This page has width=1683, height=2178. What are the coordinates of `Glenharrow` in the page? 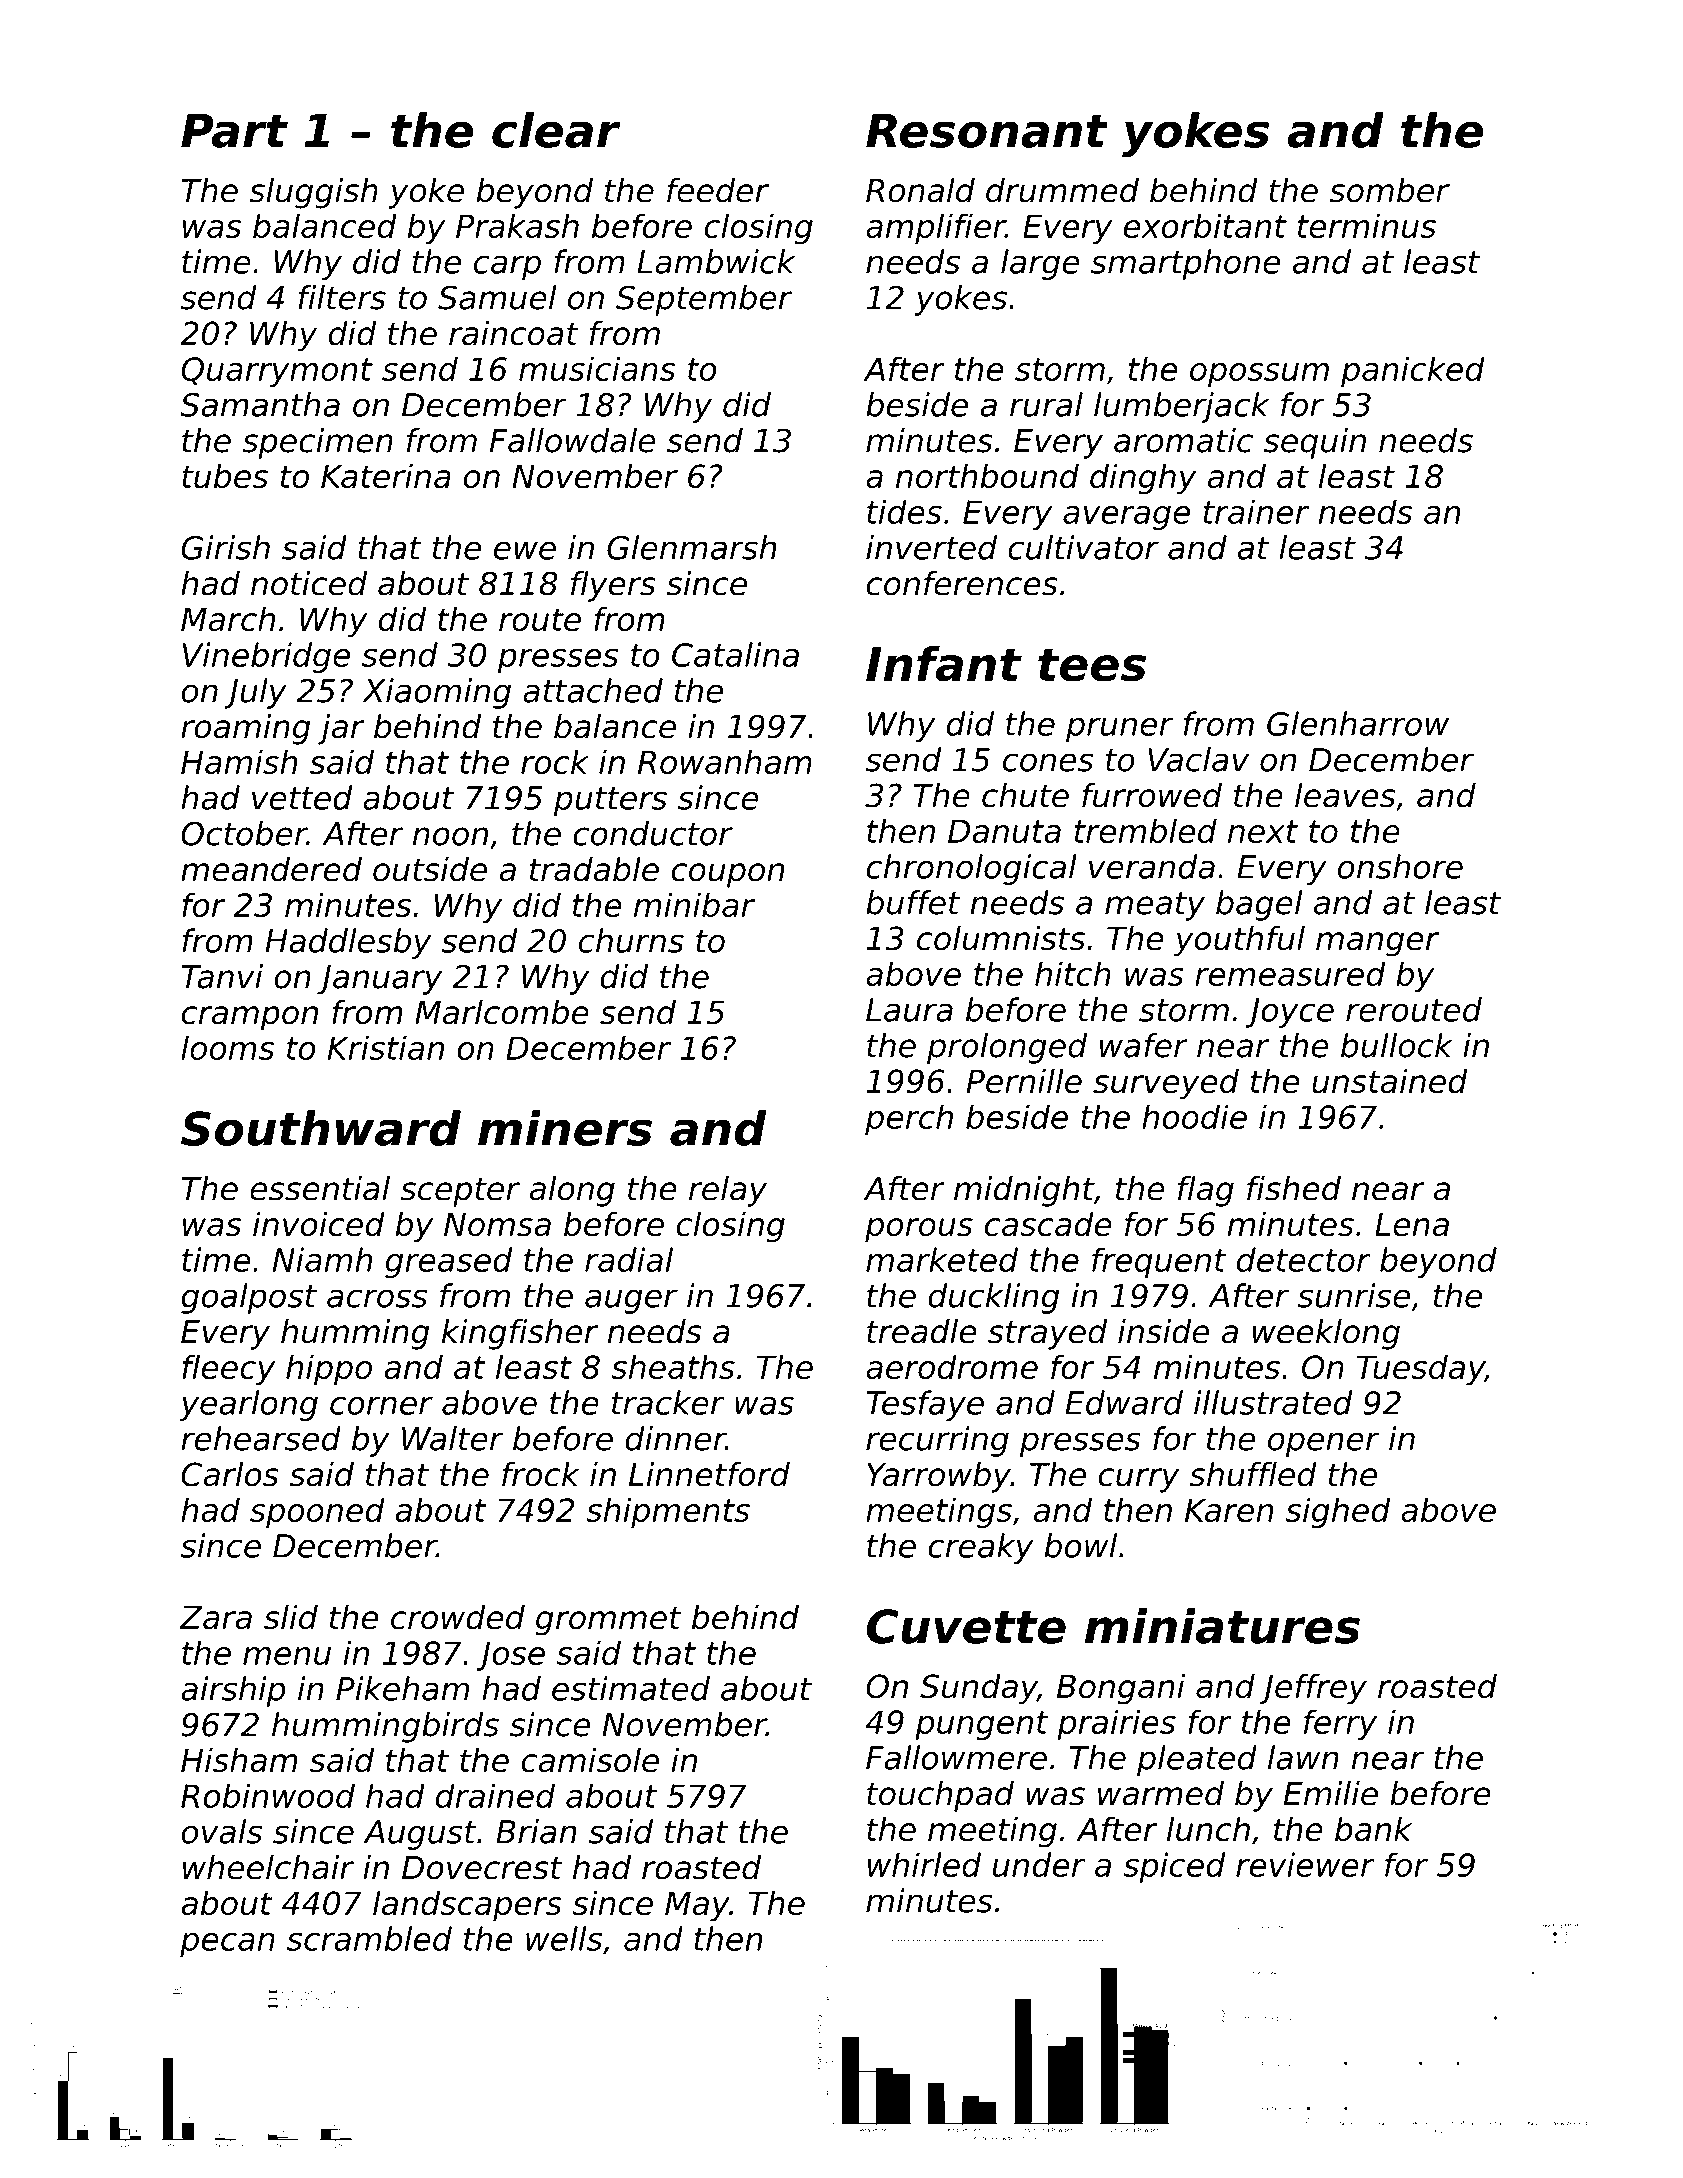 It's located at (1358, 723).
